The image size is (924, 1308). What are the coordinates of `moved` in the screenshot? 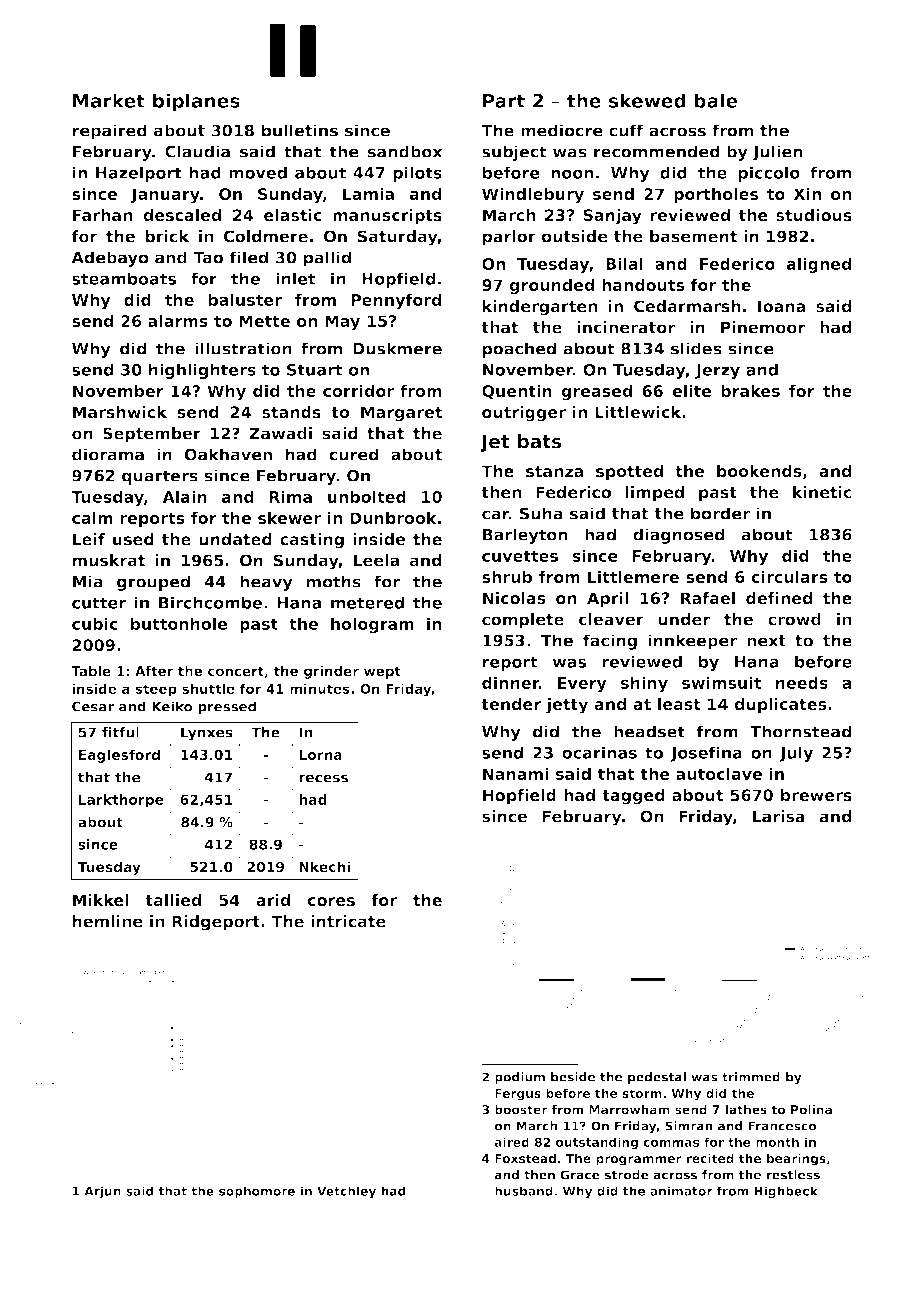 It's located at (258, 172).
